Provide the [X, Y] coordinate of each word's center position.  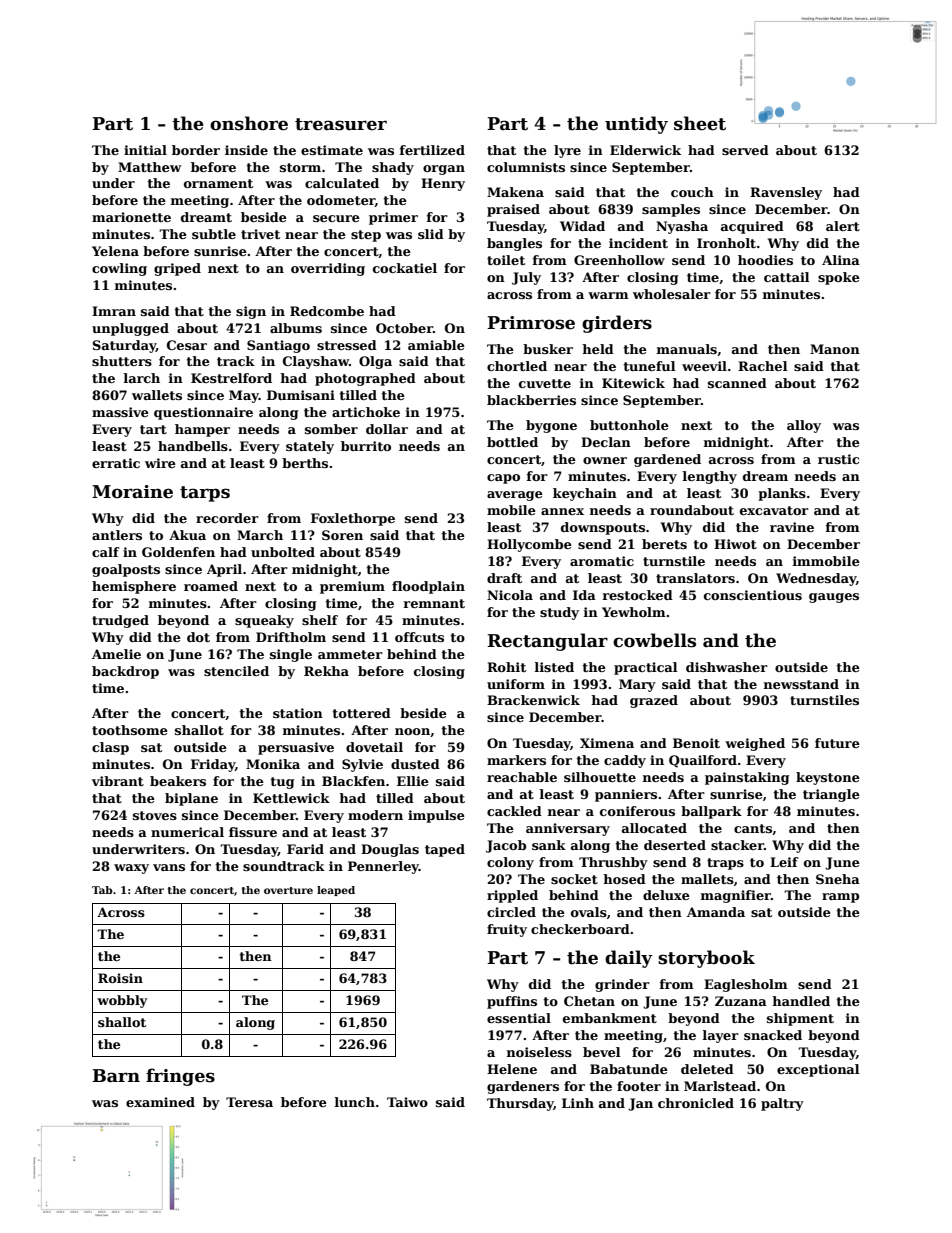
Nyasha [682, 227]
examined [160, 1102]
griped [177, 269]
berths [305, 463]
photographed [365, 379]
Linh [578, 1103]
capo [503, 479]
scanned [737, 383]
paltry [782, 1104]
